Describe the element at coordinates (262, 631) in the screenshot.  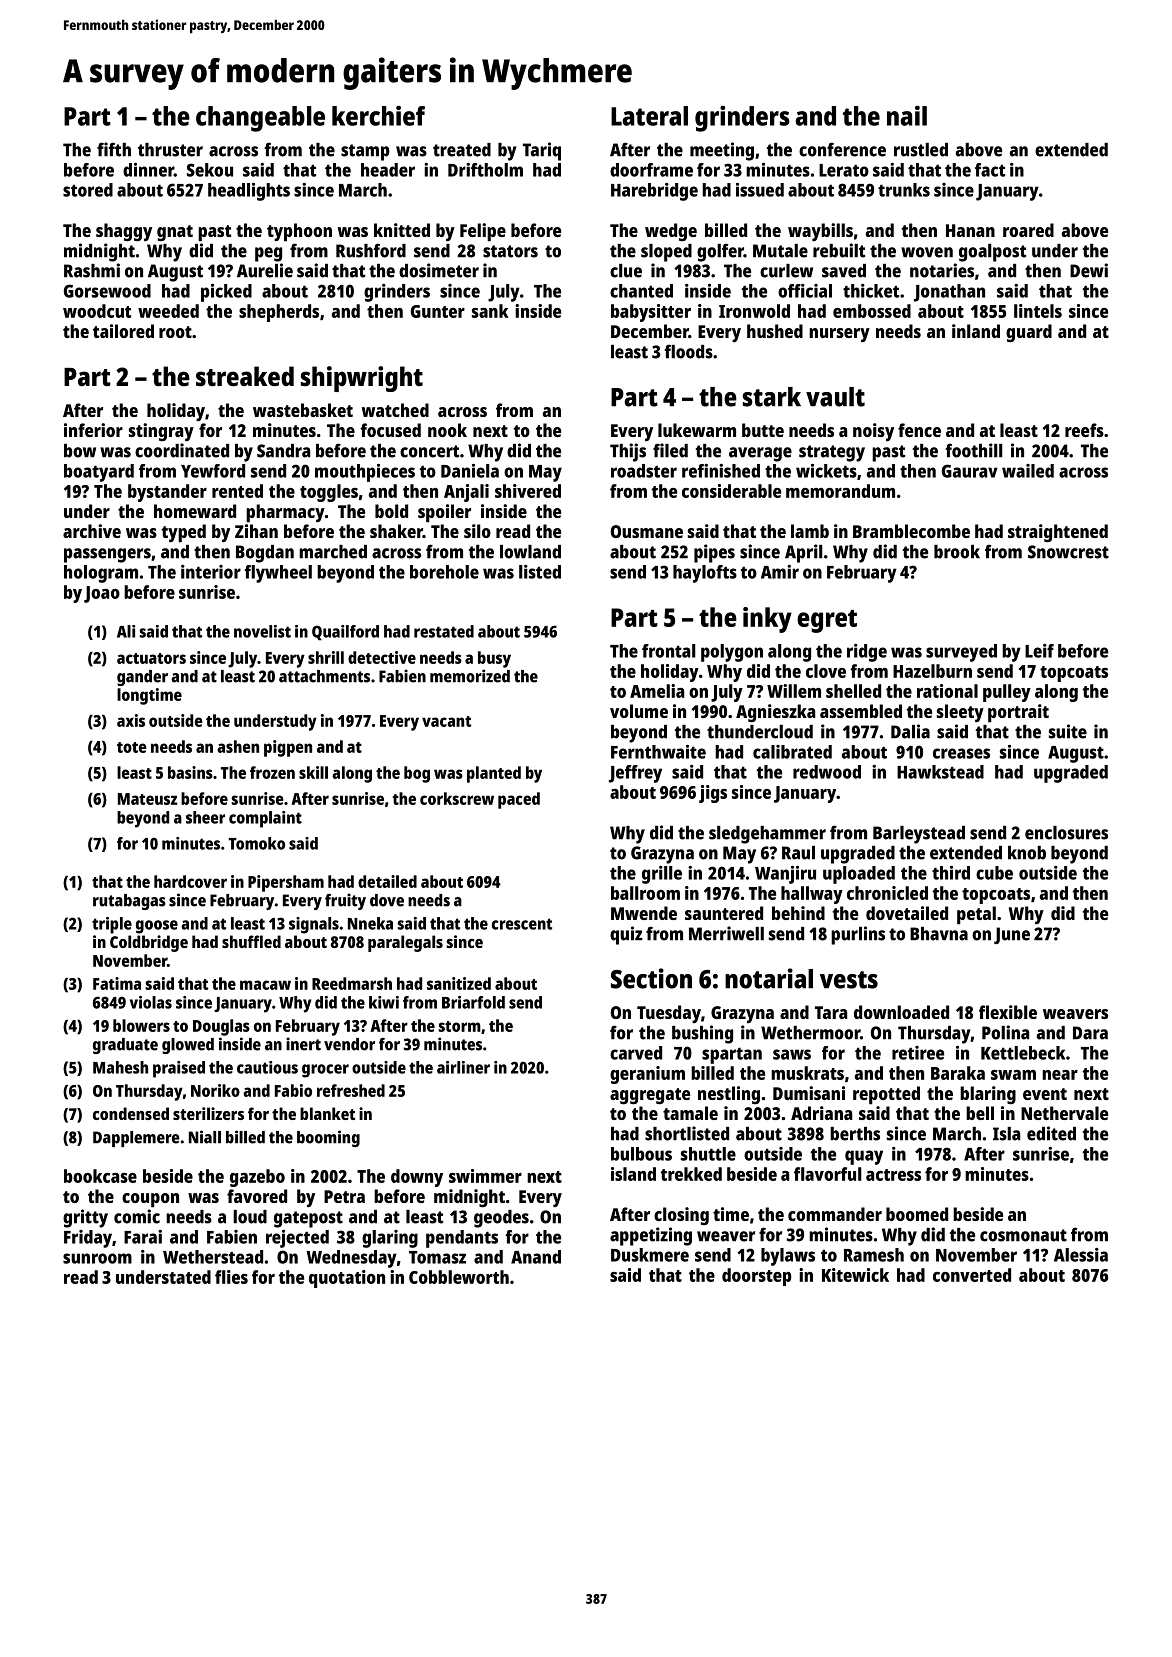
I see `novelist` at that location.
